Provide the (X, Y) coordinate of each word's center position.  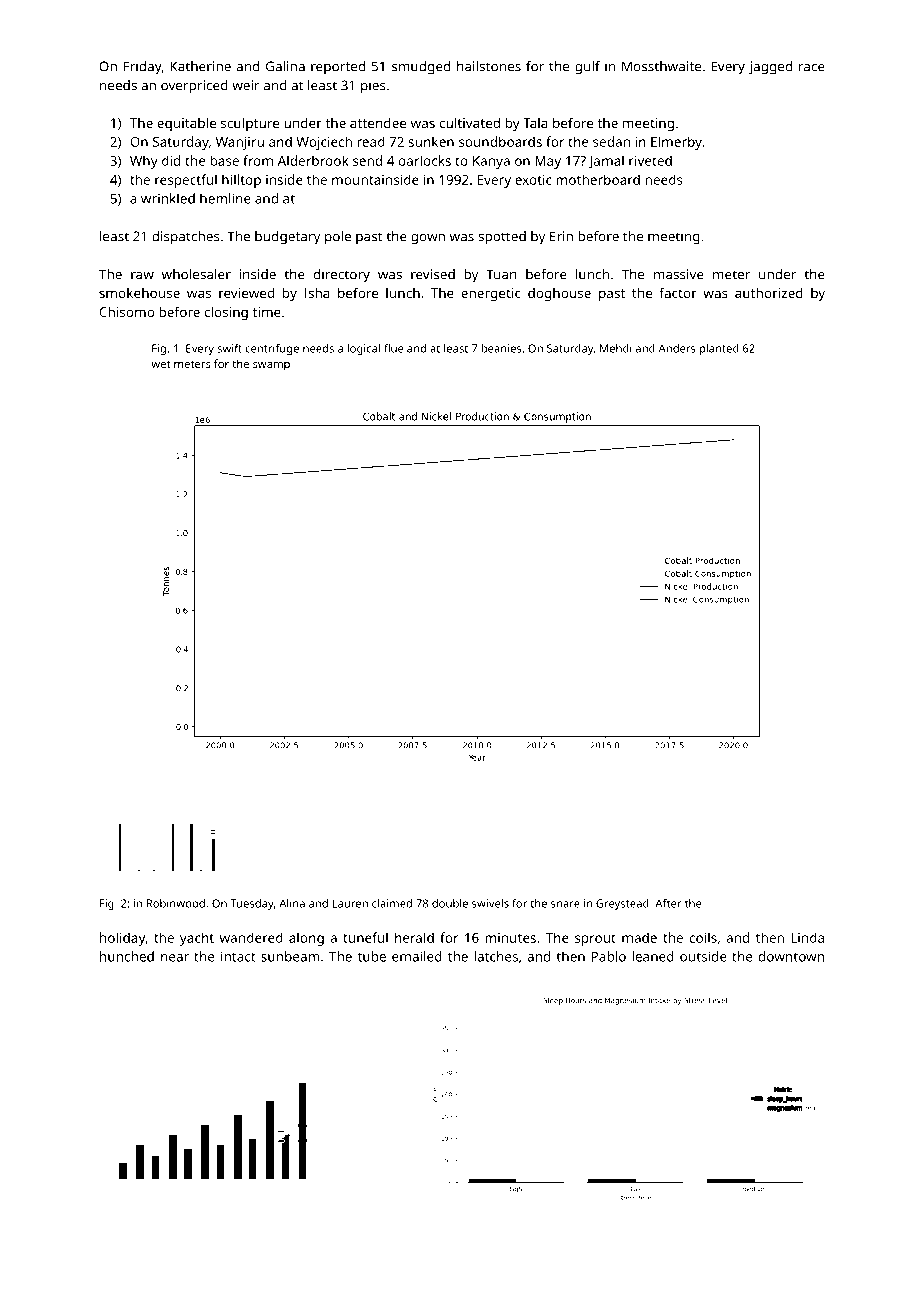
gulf (587, 68)
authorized (769, 292)
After (668, 903)
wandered (251, 937)
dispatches (186, 238)
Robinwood (176, 903)
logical (363, 349)
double (450, 903)
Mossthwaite (661, 66)
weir (246, 85)
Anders (677, 348)
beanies (501, 348)
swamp (271, 366)
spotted (502, 238)
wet (160, 364)
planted (719, 349)
